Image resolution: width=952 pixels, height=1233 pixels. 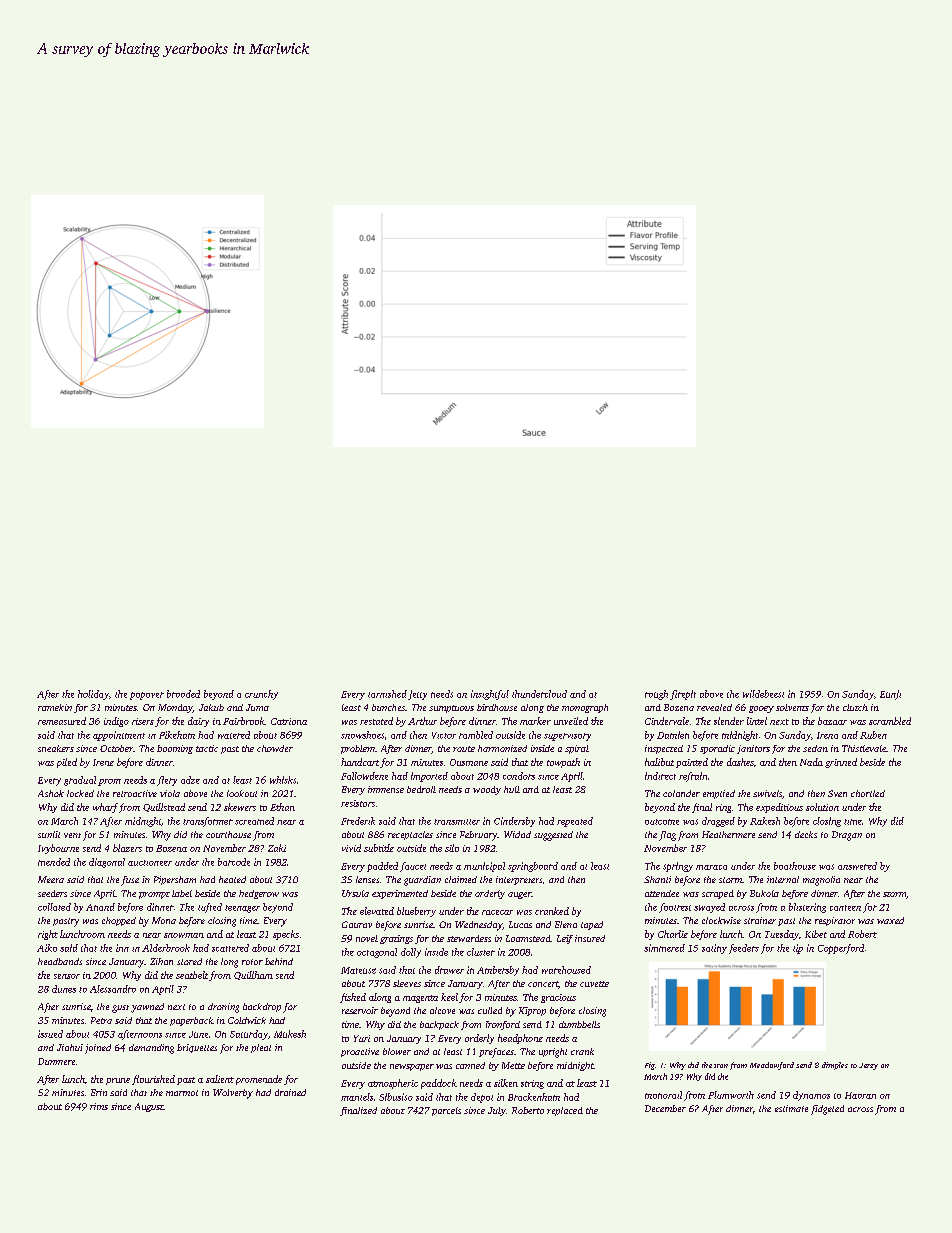 What do you see at coordinates (421, 789) in the screenshot?
I see `bedroll` at bounding box center [421, 789].
